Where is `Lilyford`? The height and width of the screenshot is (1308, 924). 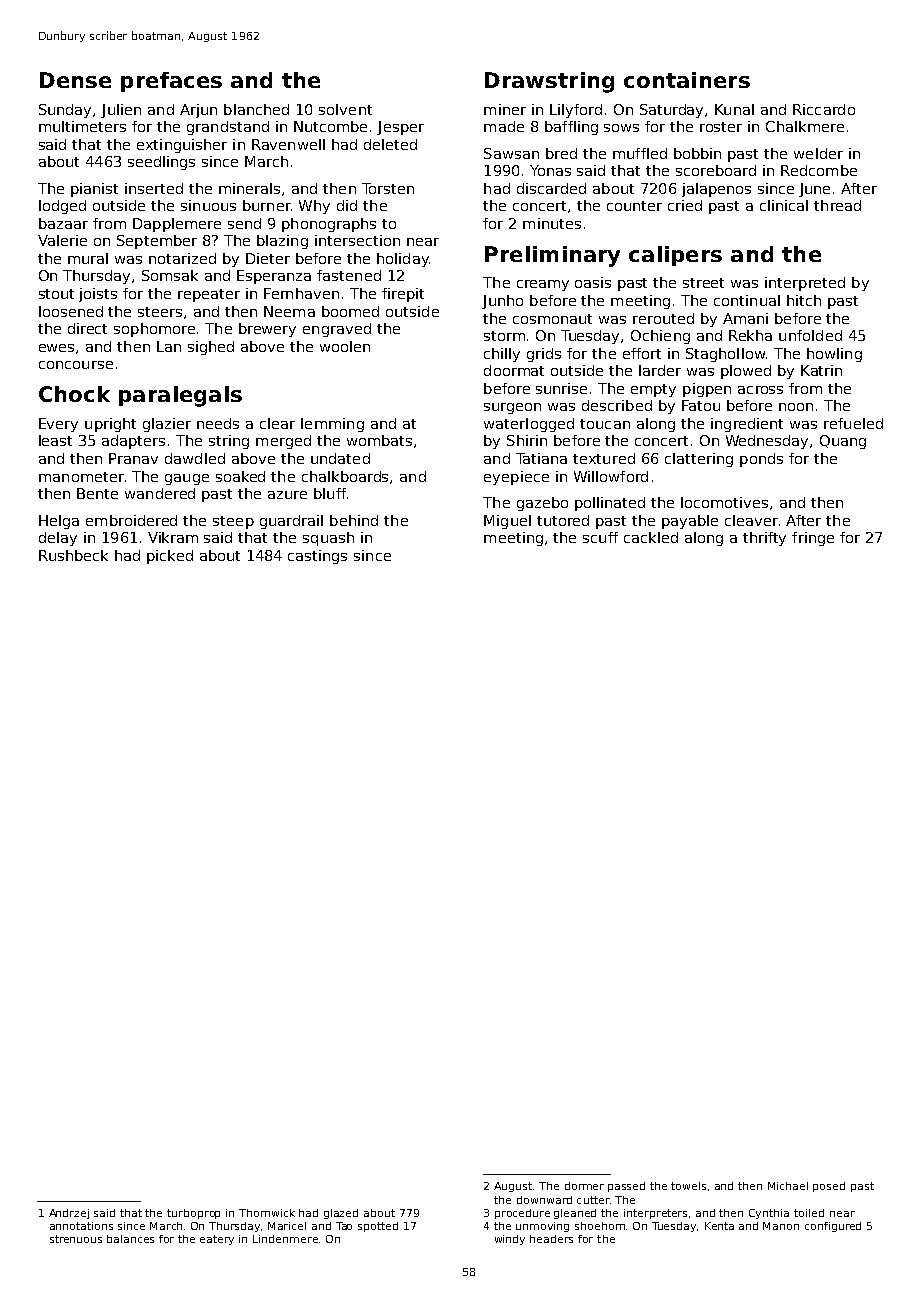 Lilyford is located at coordinates (576, 111).
